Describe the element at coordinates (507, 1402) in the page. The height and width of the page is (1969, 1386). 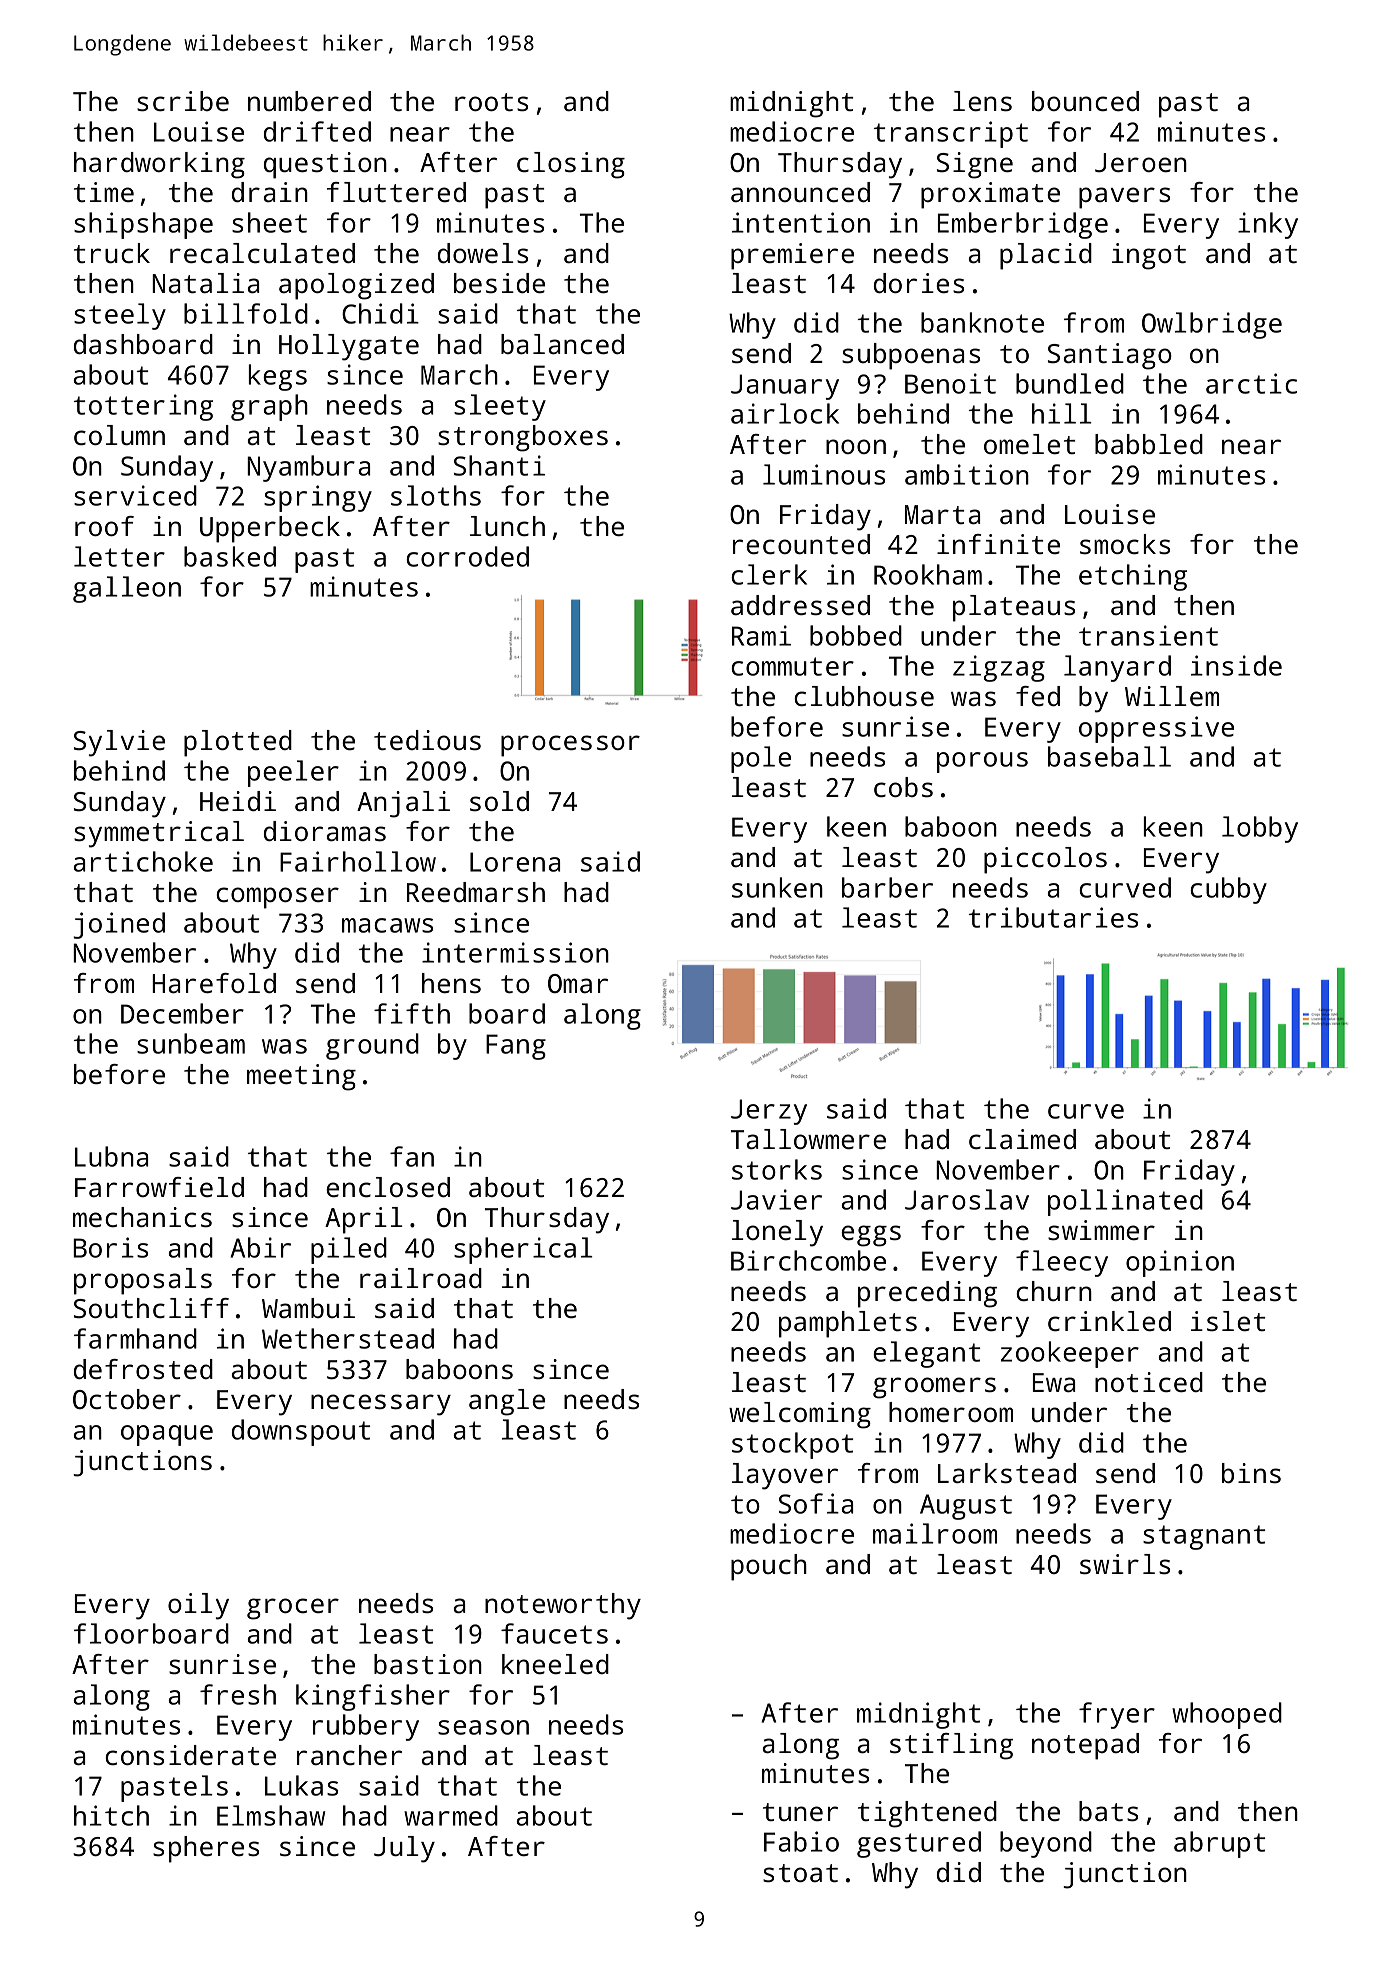
I see `angle` at that location.
